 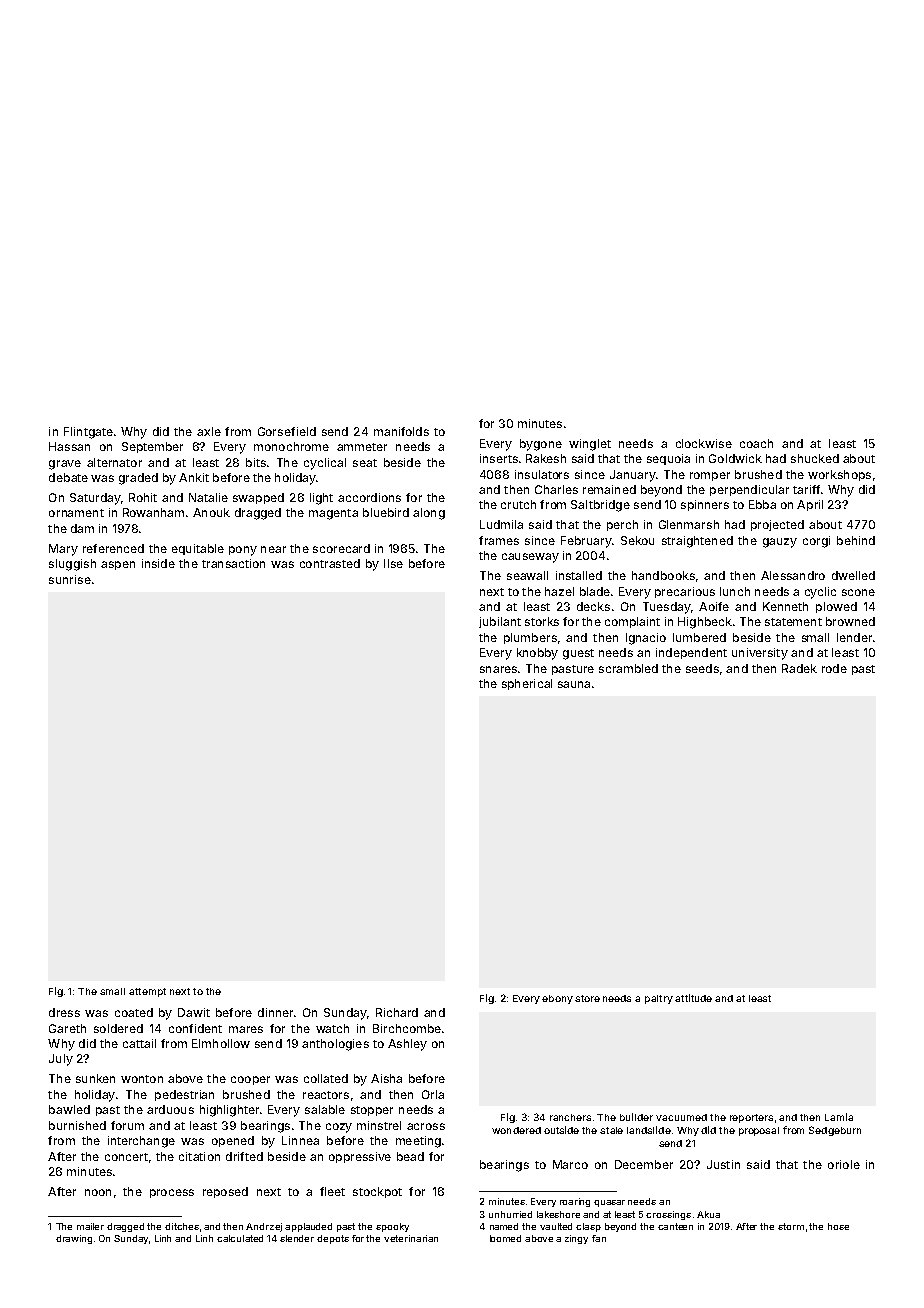 What do you see at coordinates (702, 668) in the page?
I see `seeds` at bounding box center [702, 668].
